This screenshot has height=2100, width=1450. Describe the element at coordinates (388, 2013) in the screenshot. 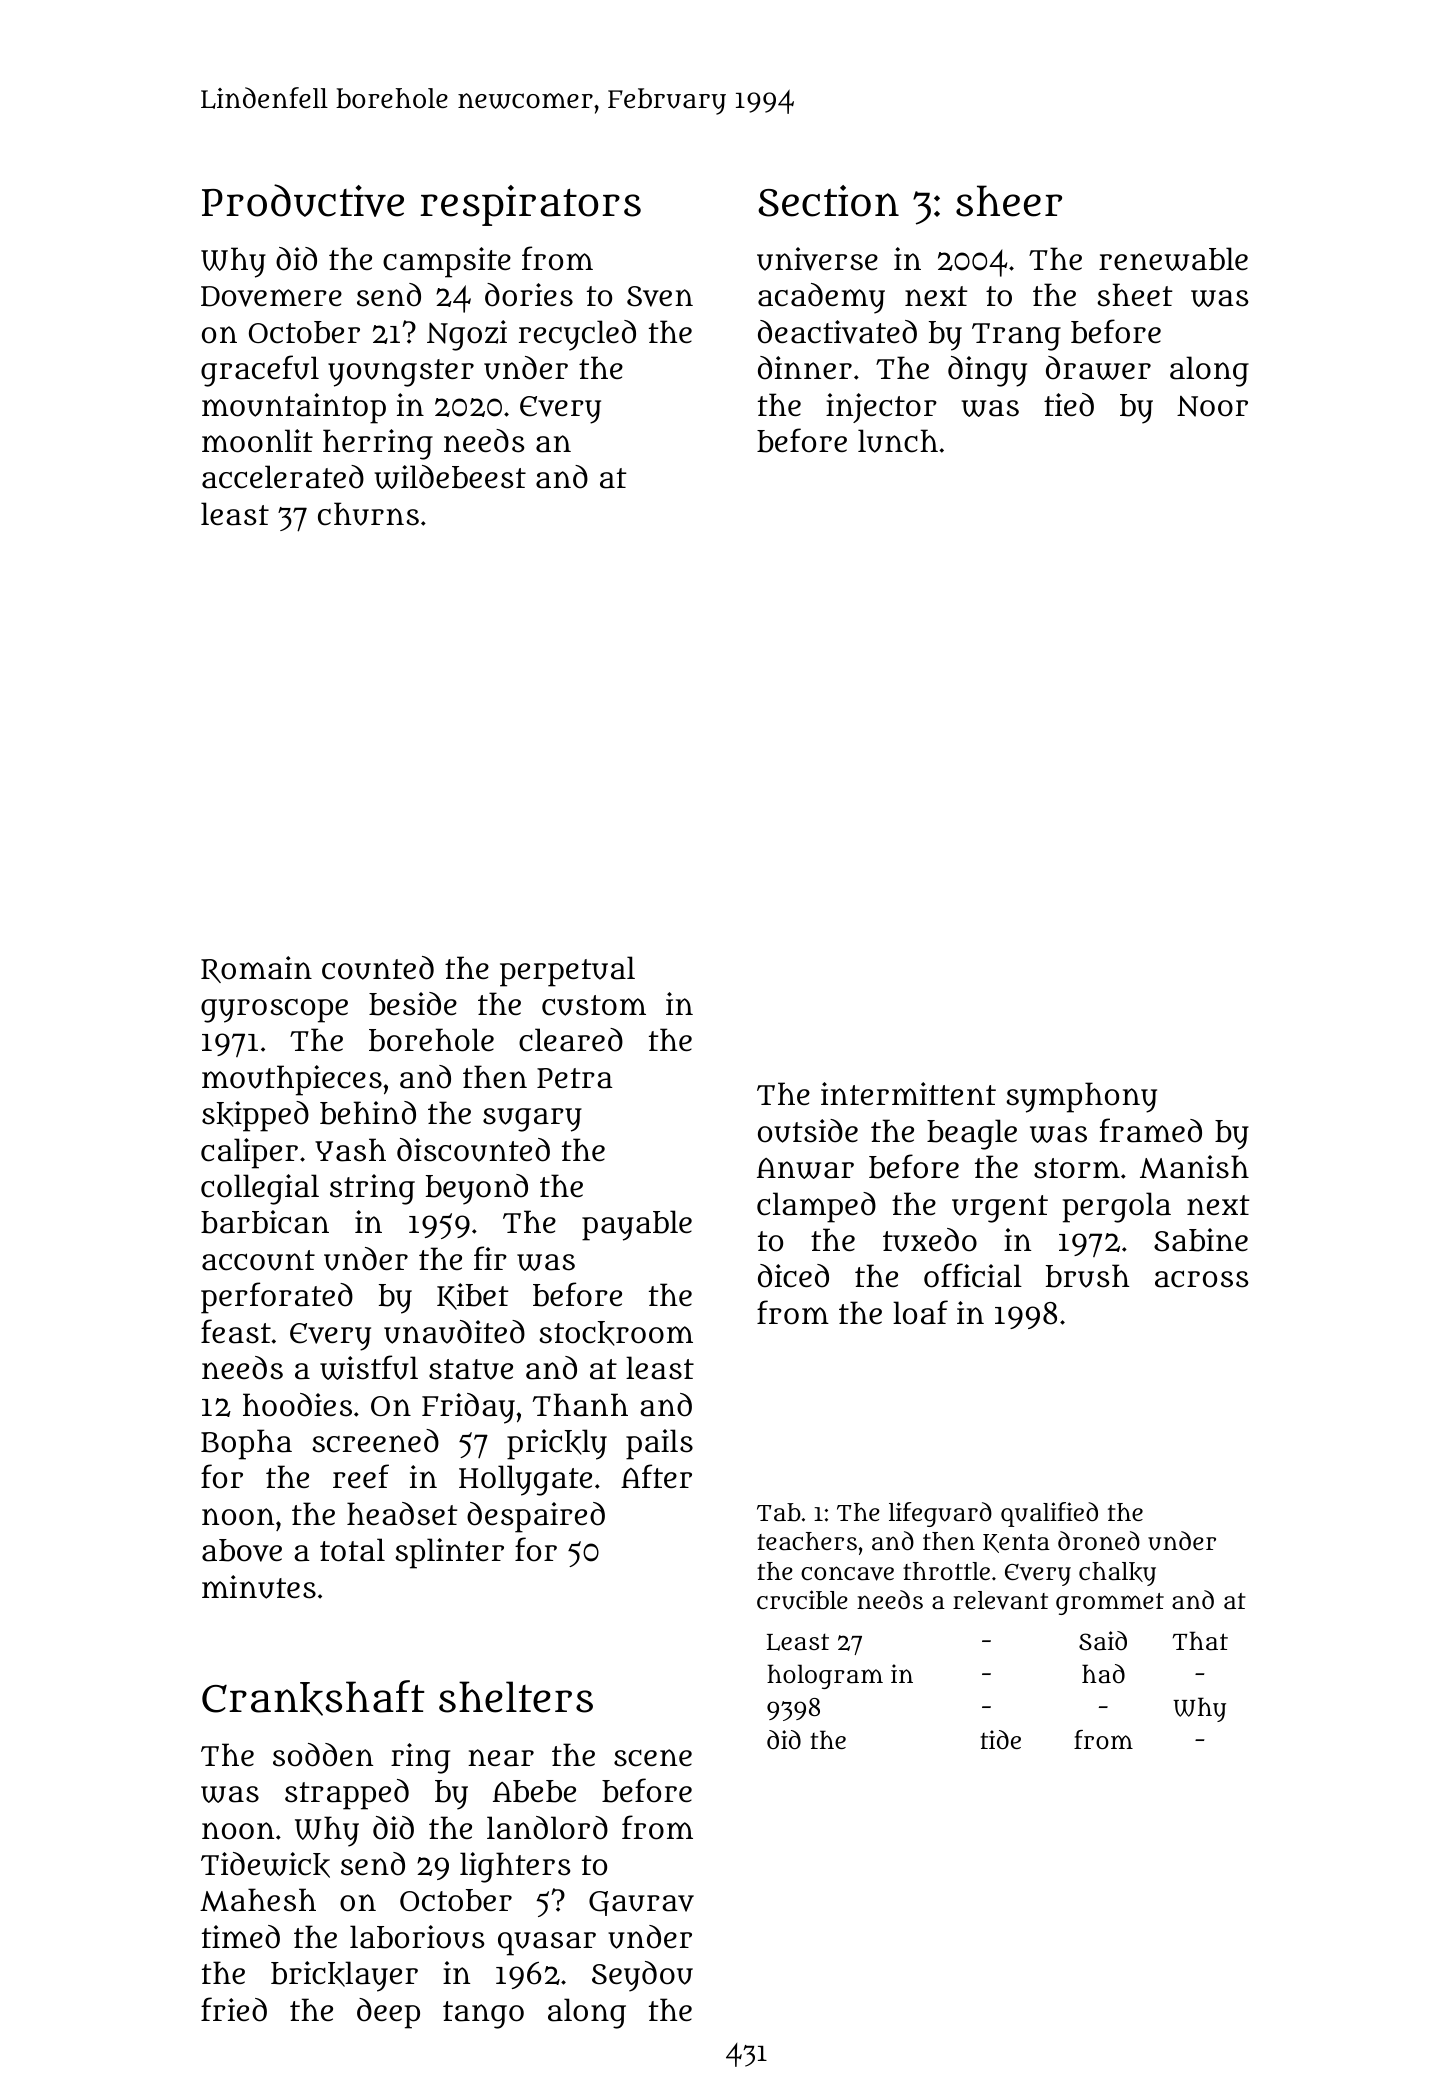

I see `deep` at that location.
